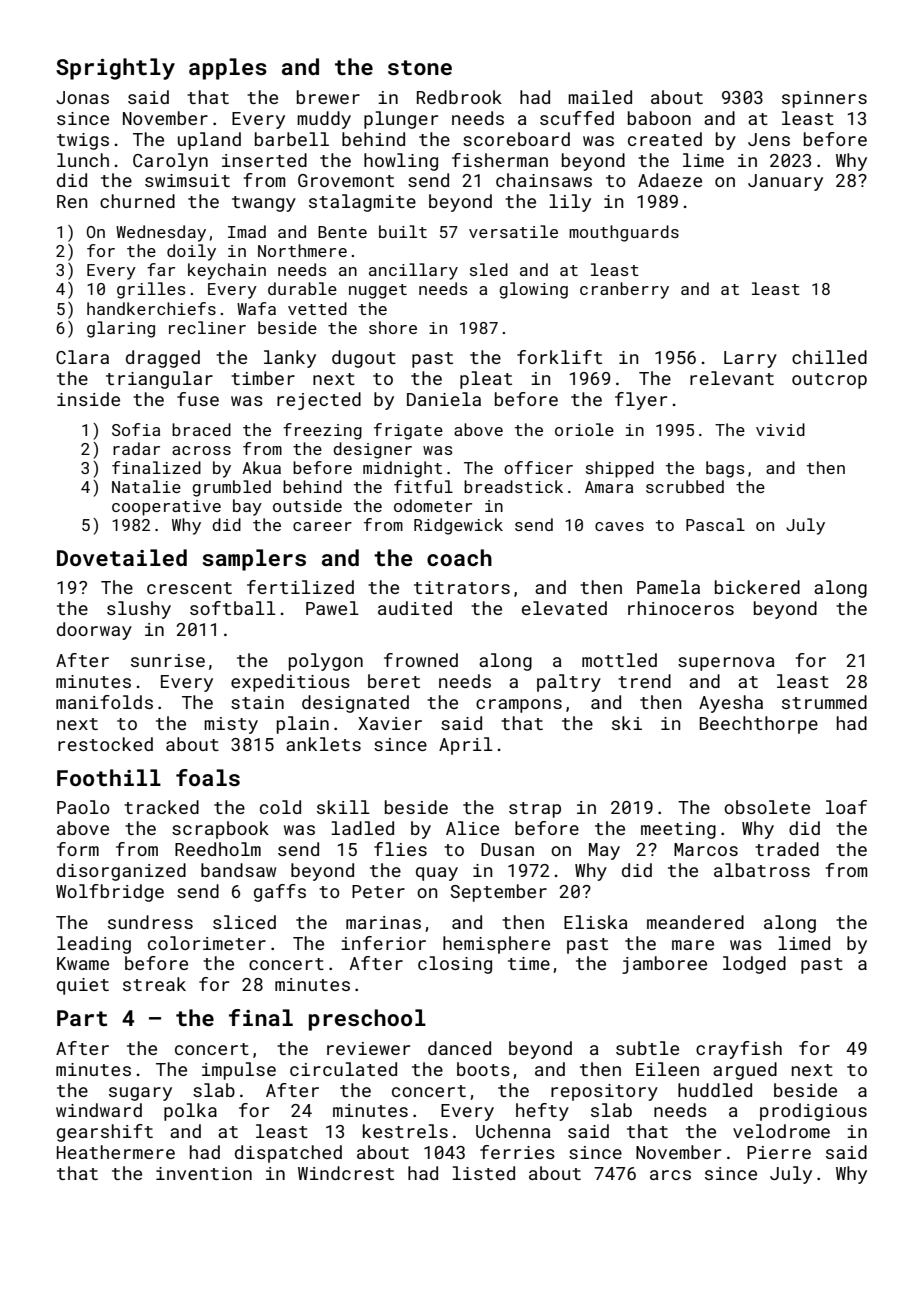 This image has width=924, height=1308. I want to click on spinners, so click(824, 99).
